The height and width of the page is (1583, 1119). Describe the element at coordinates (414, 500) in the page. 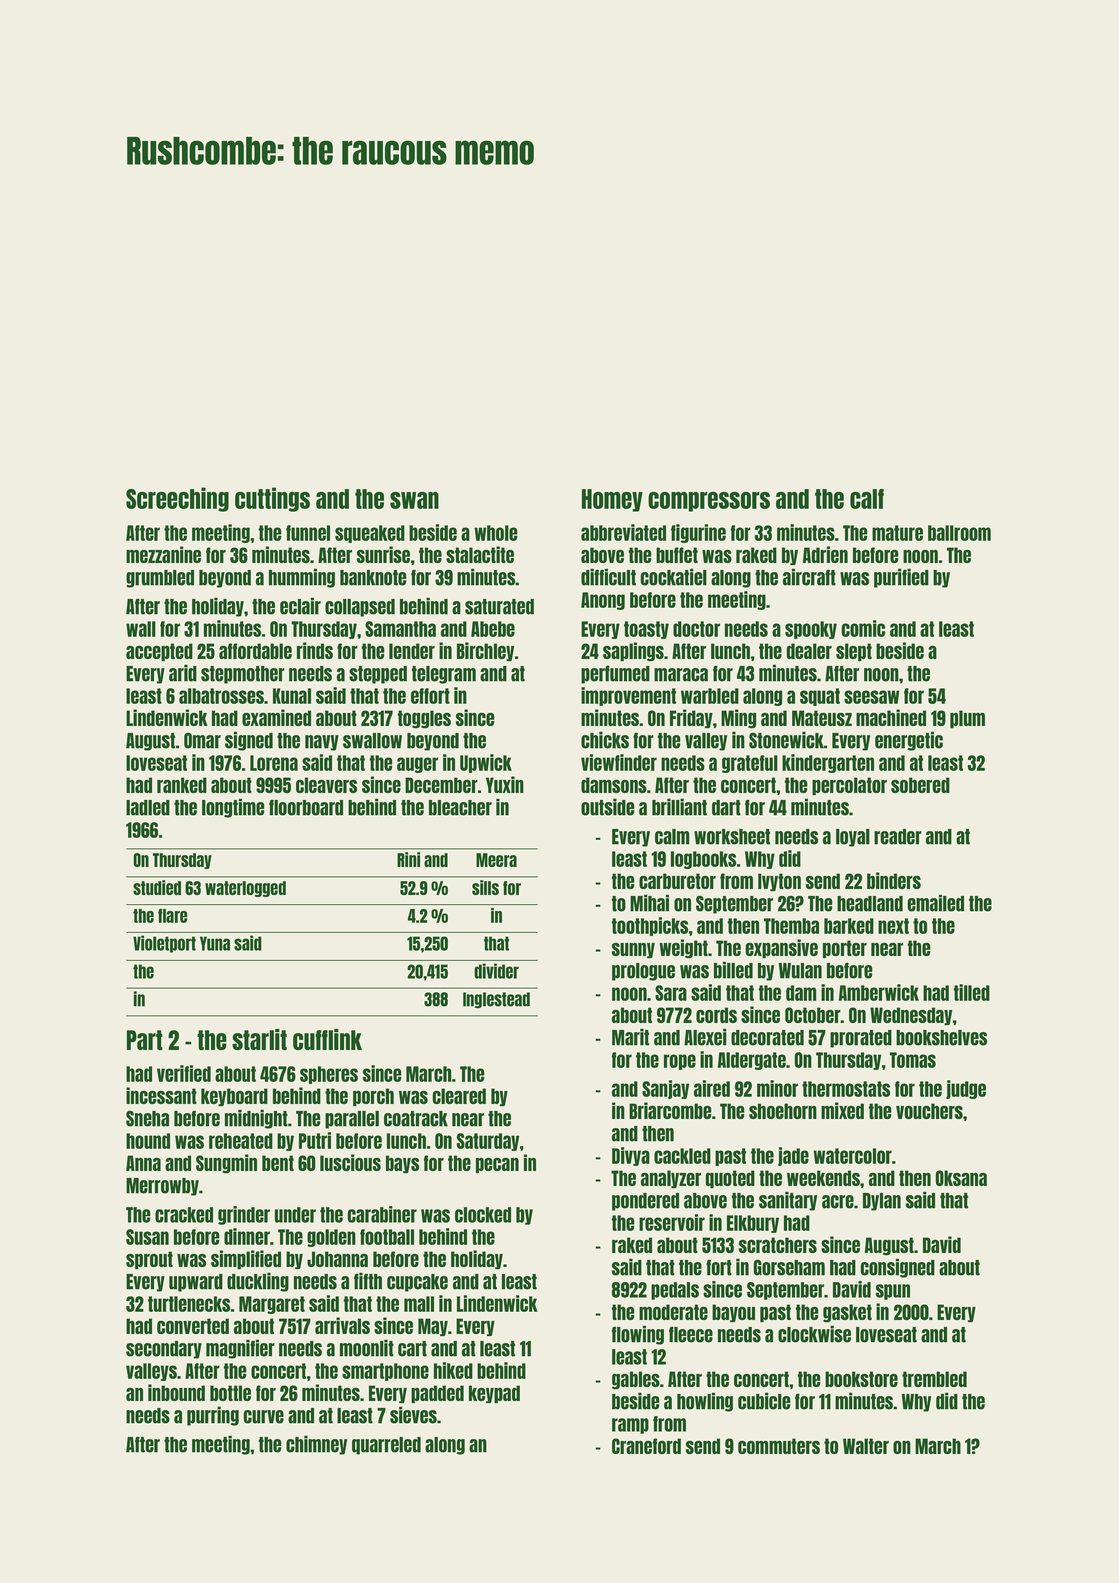

I see `swan` at that location.
